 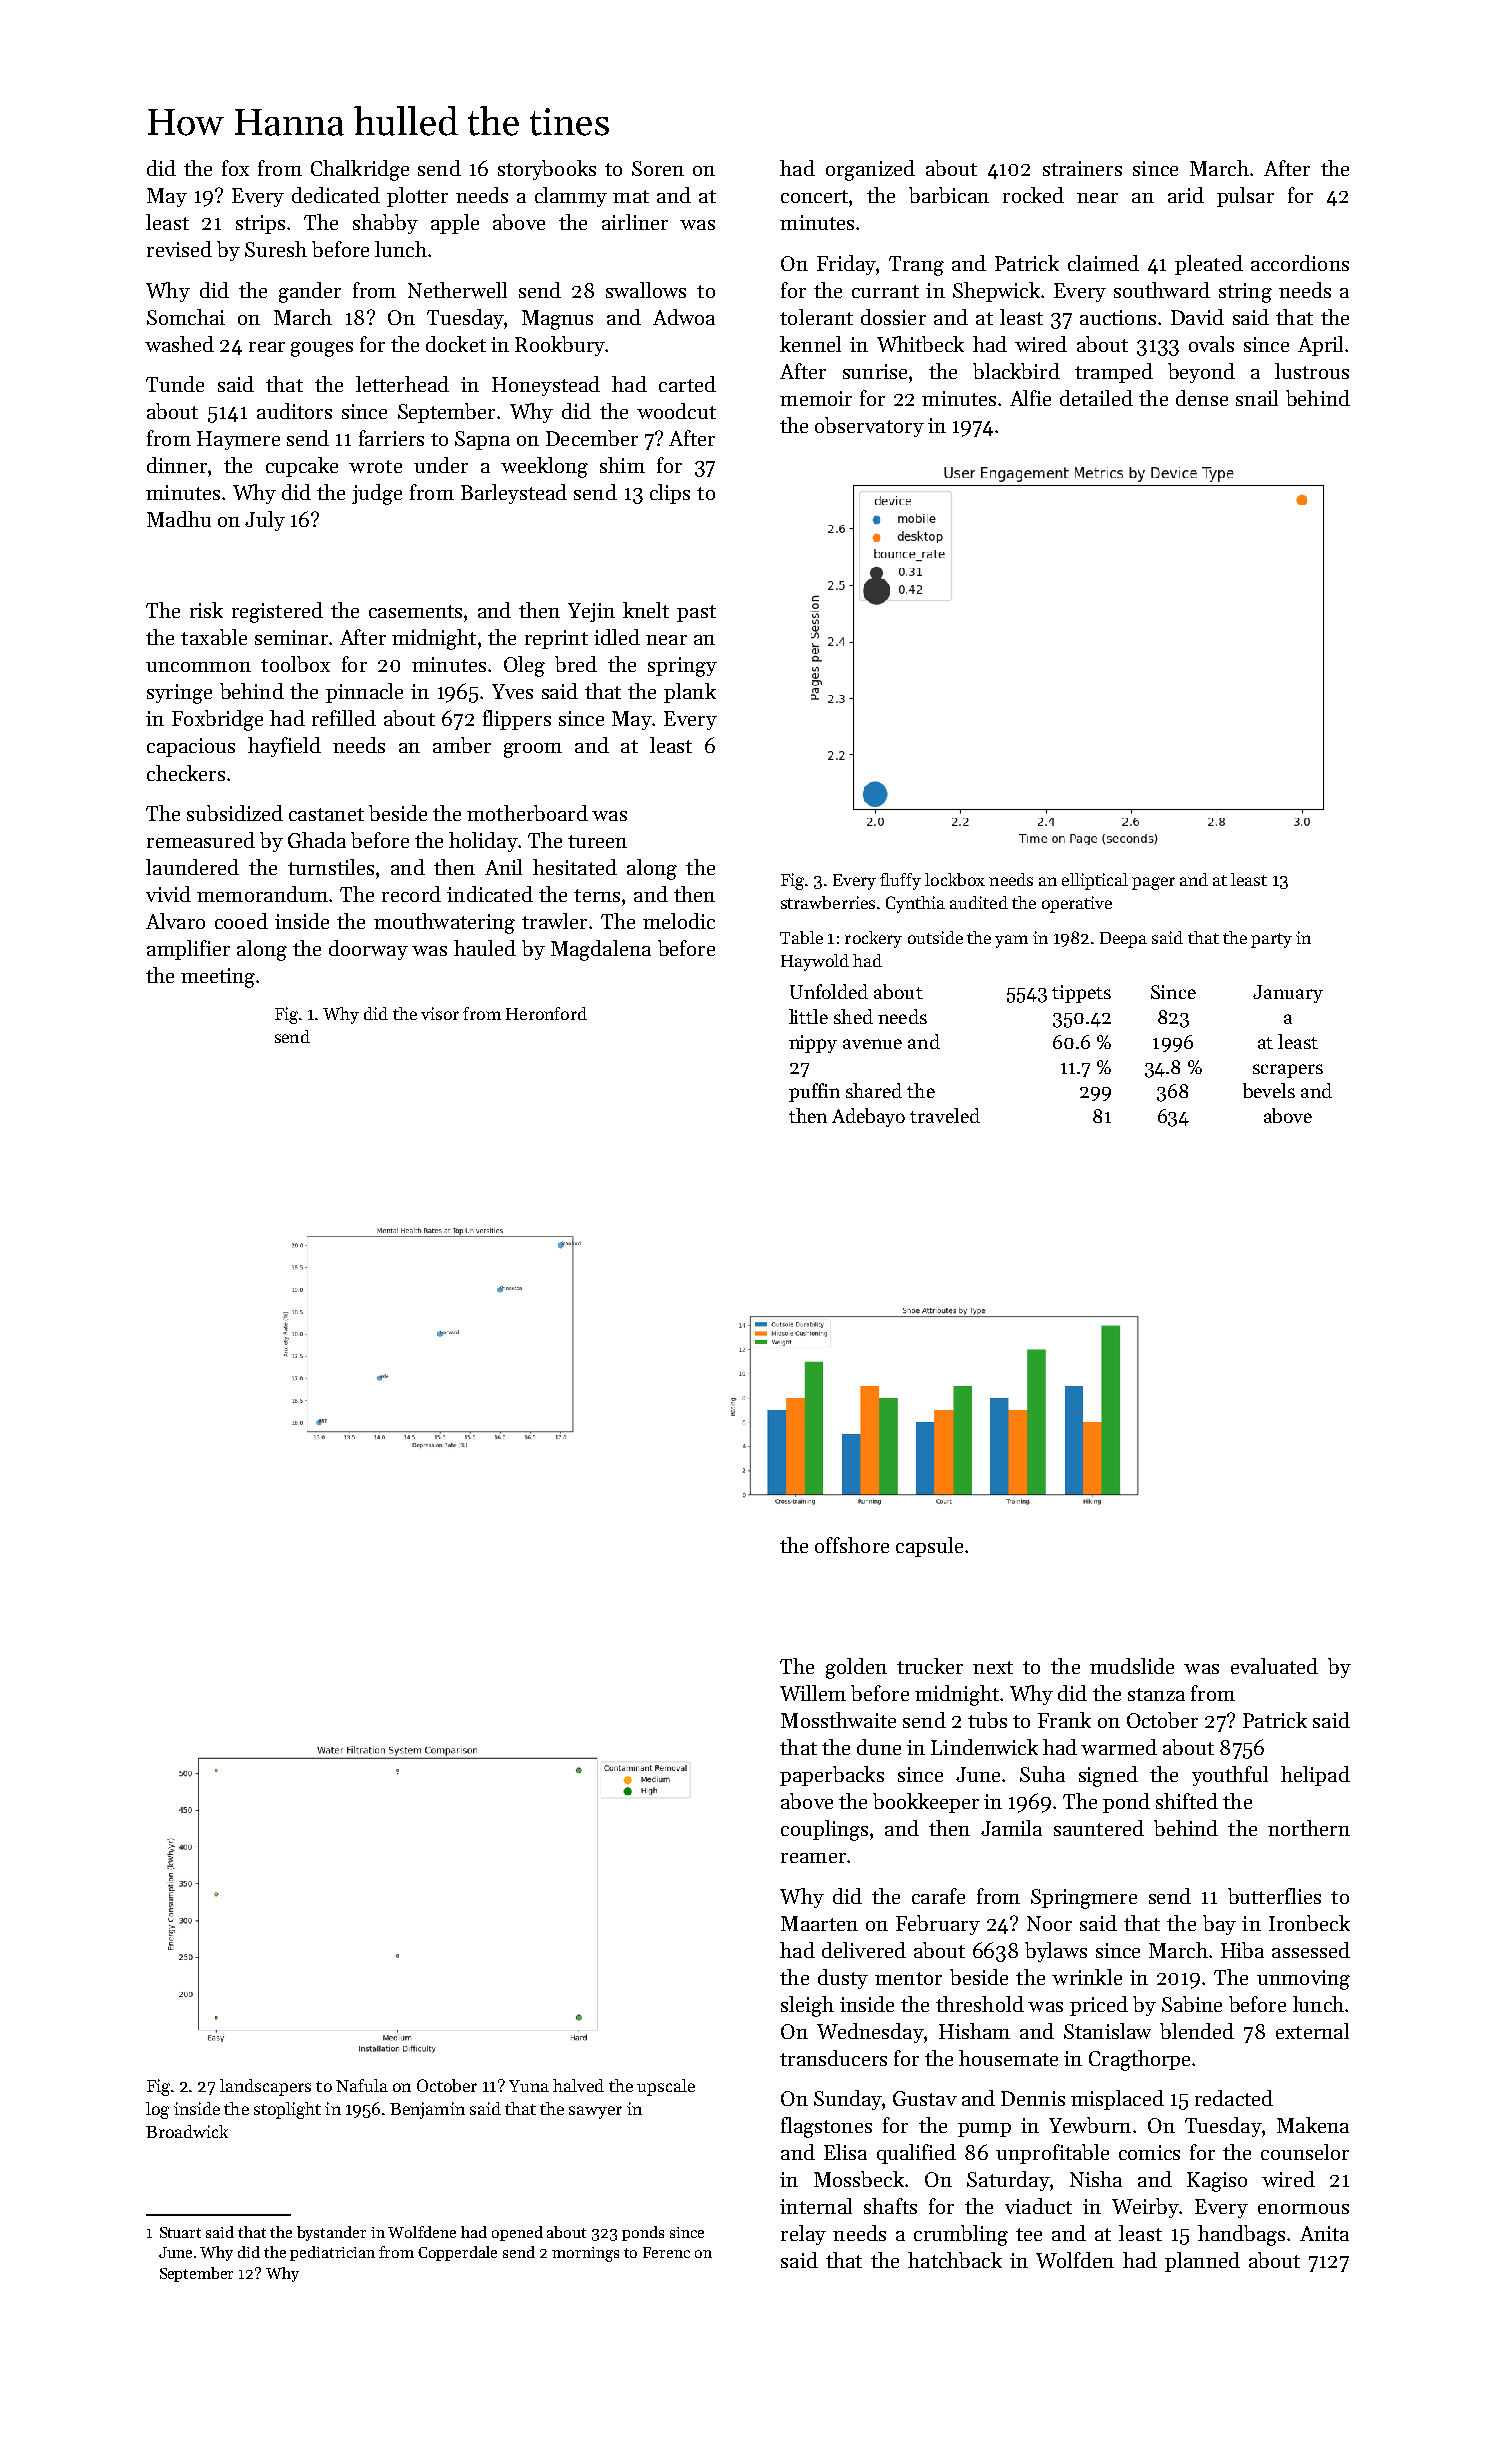 I want to click on Alfie, so click(x=1030, y=398).
